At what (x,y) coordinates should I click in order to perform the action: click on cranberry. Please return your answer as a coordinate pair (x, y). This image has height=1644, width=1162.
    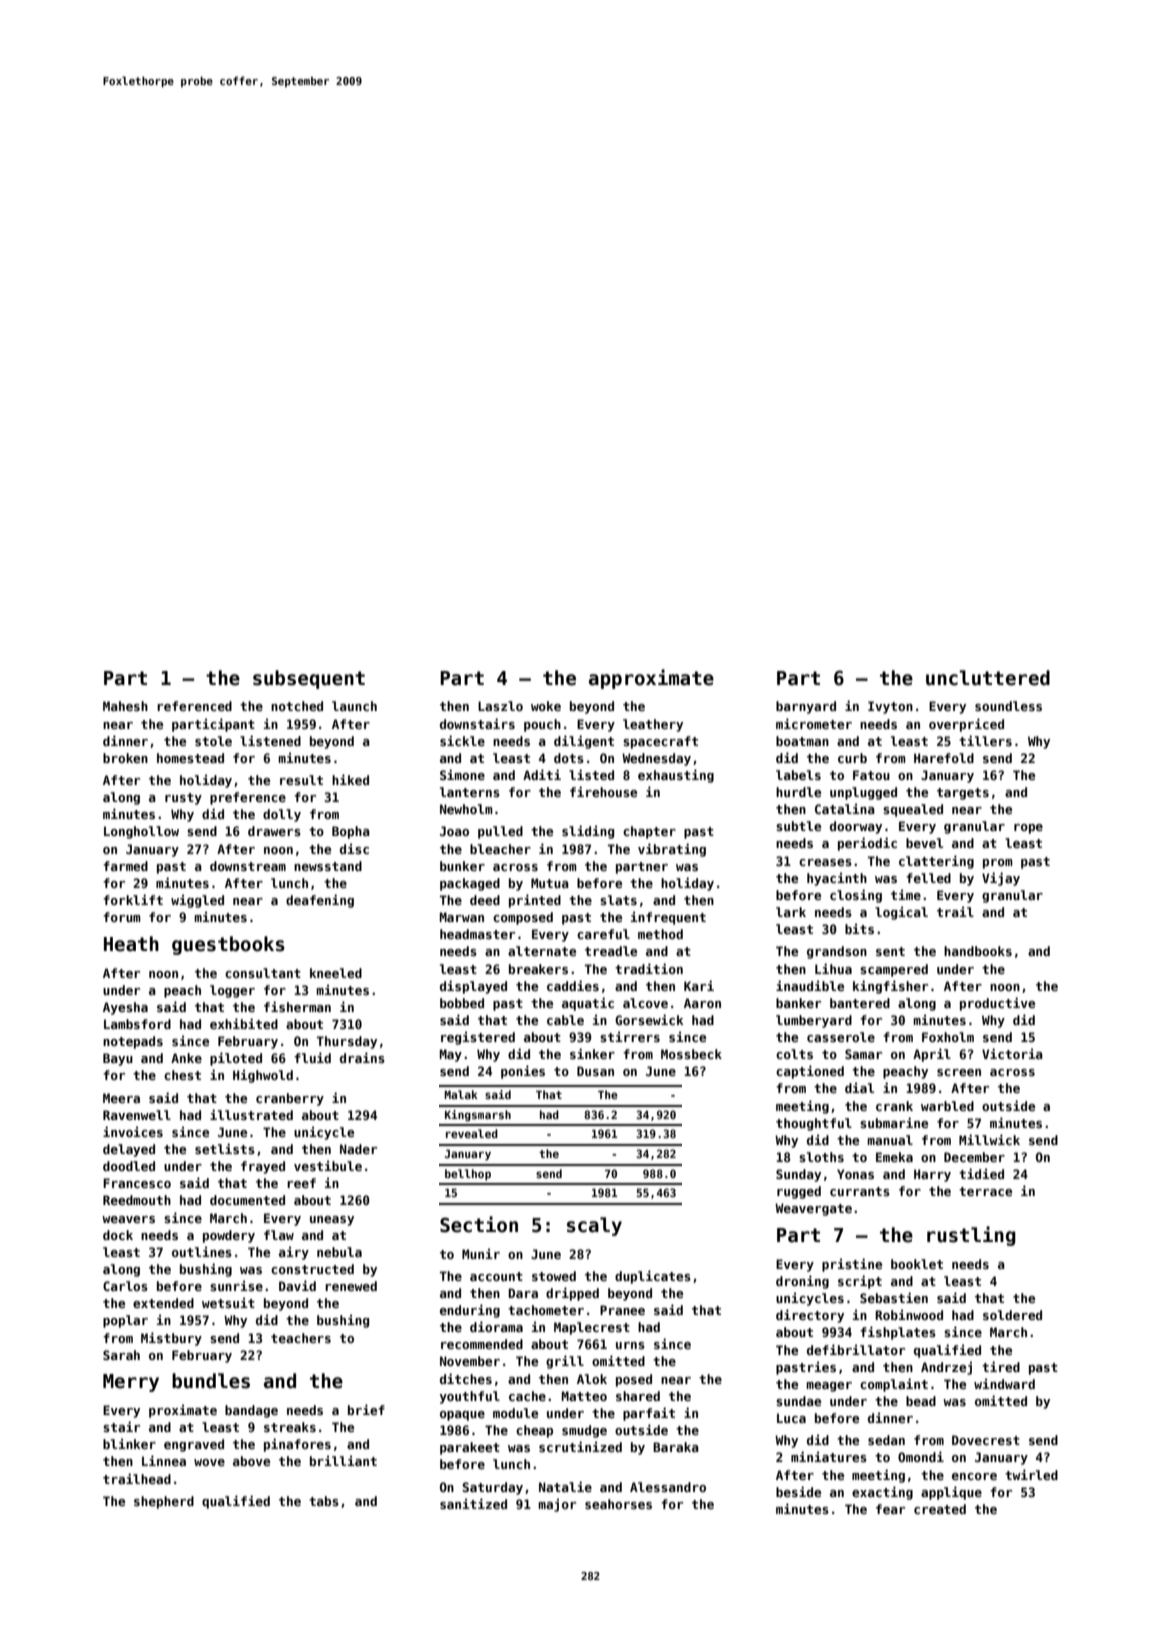
    Looking at the image, I should click on (290, 1099).
